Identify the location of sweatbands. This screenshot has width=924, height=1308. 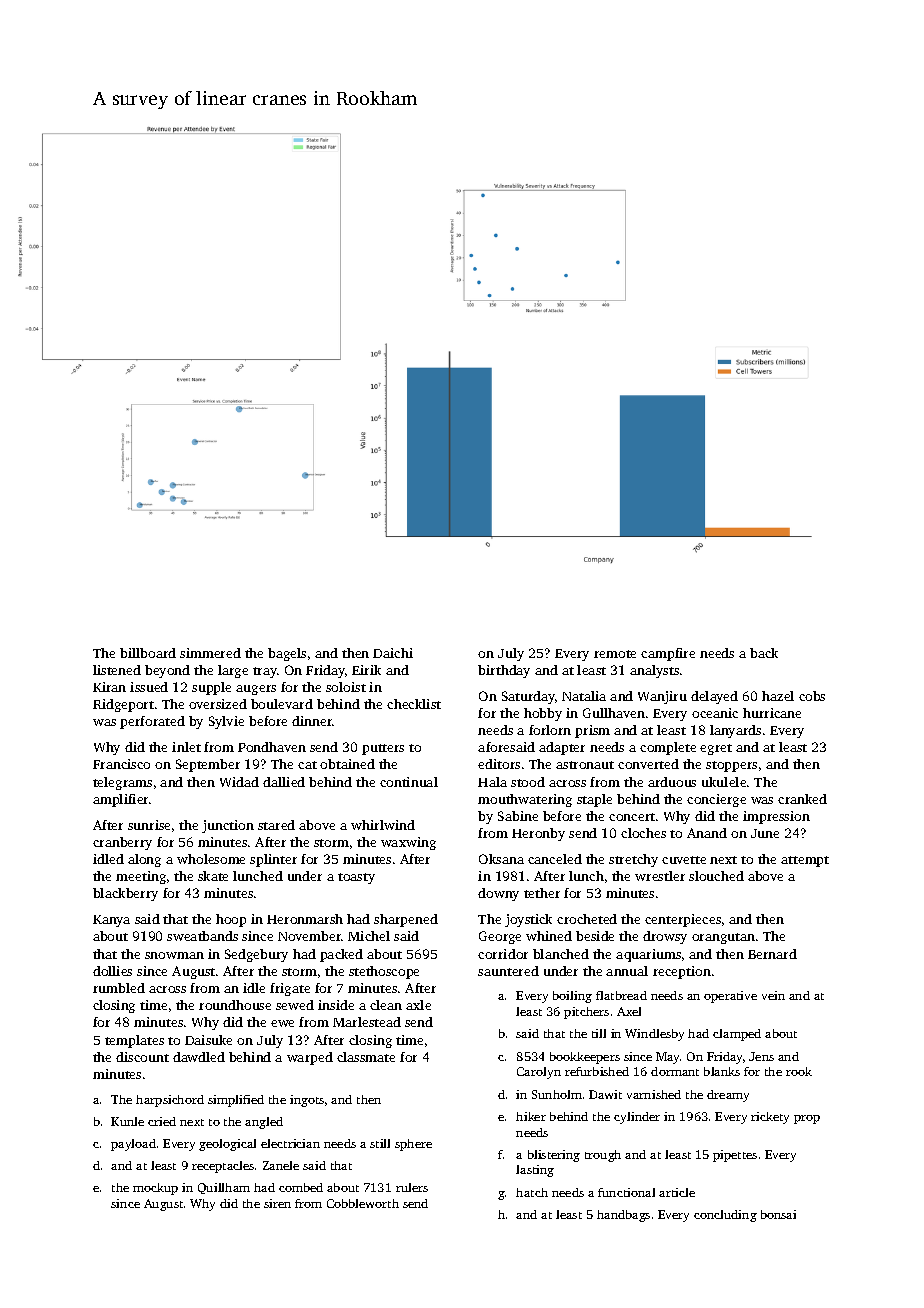
(202, 936).
